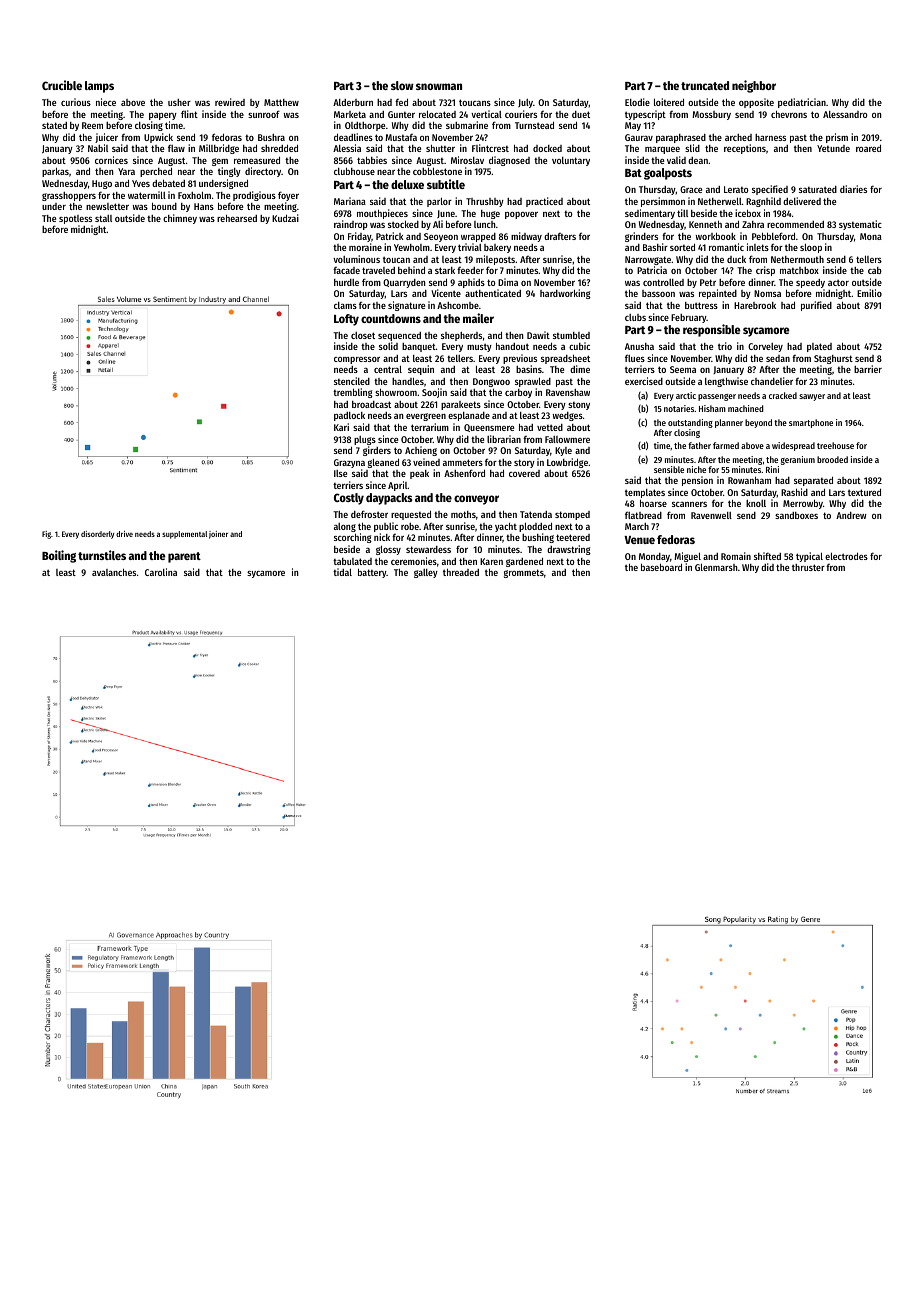  Describe the element at coordinates (229, 172) in the page. I see `tingly` at that location.
